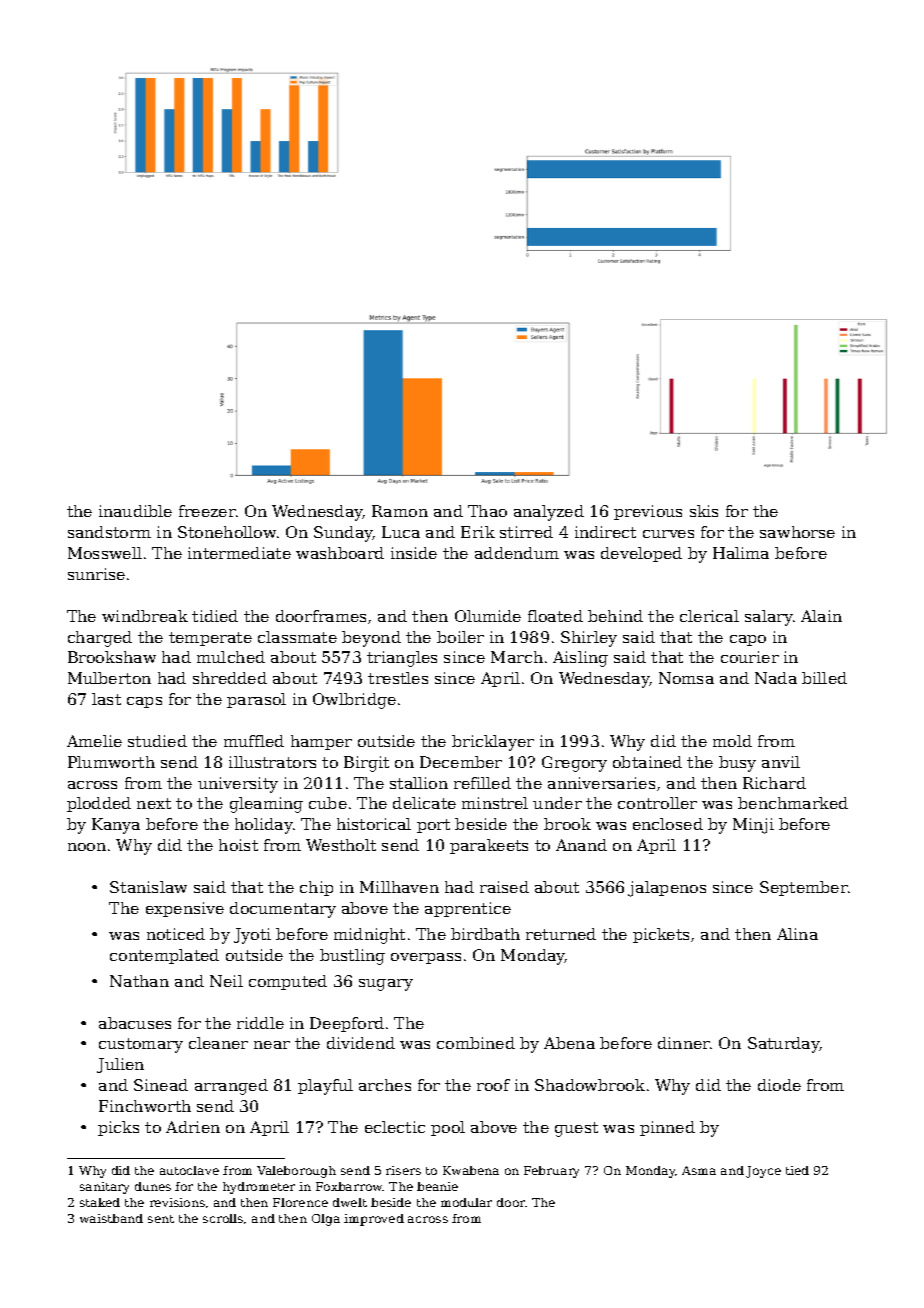 This screenshot has height=1308, width=924. I want to click on intermediate, so click(239, 553).
